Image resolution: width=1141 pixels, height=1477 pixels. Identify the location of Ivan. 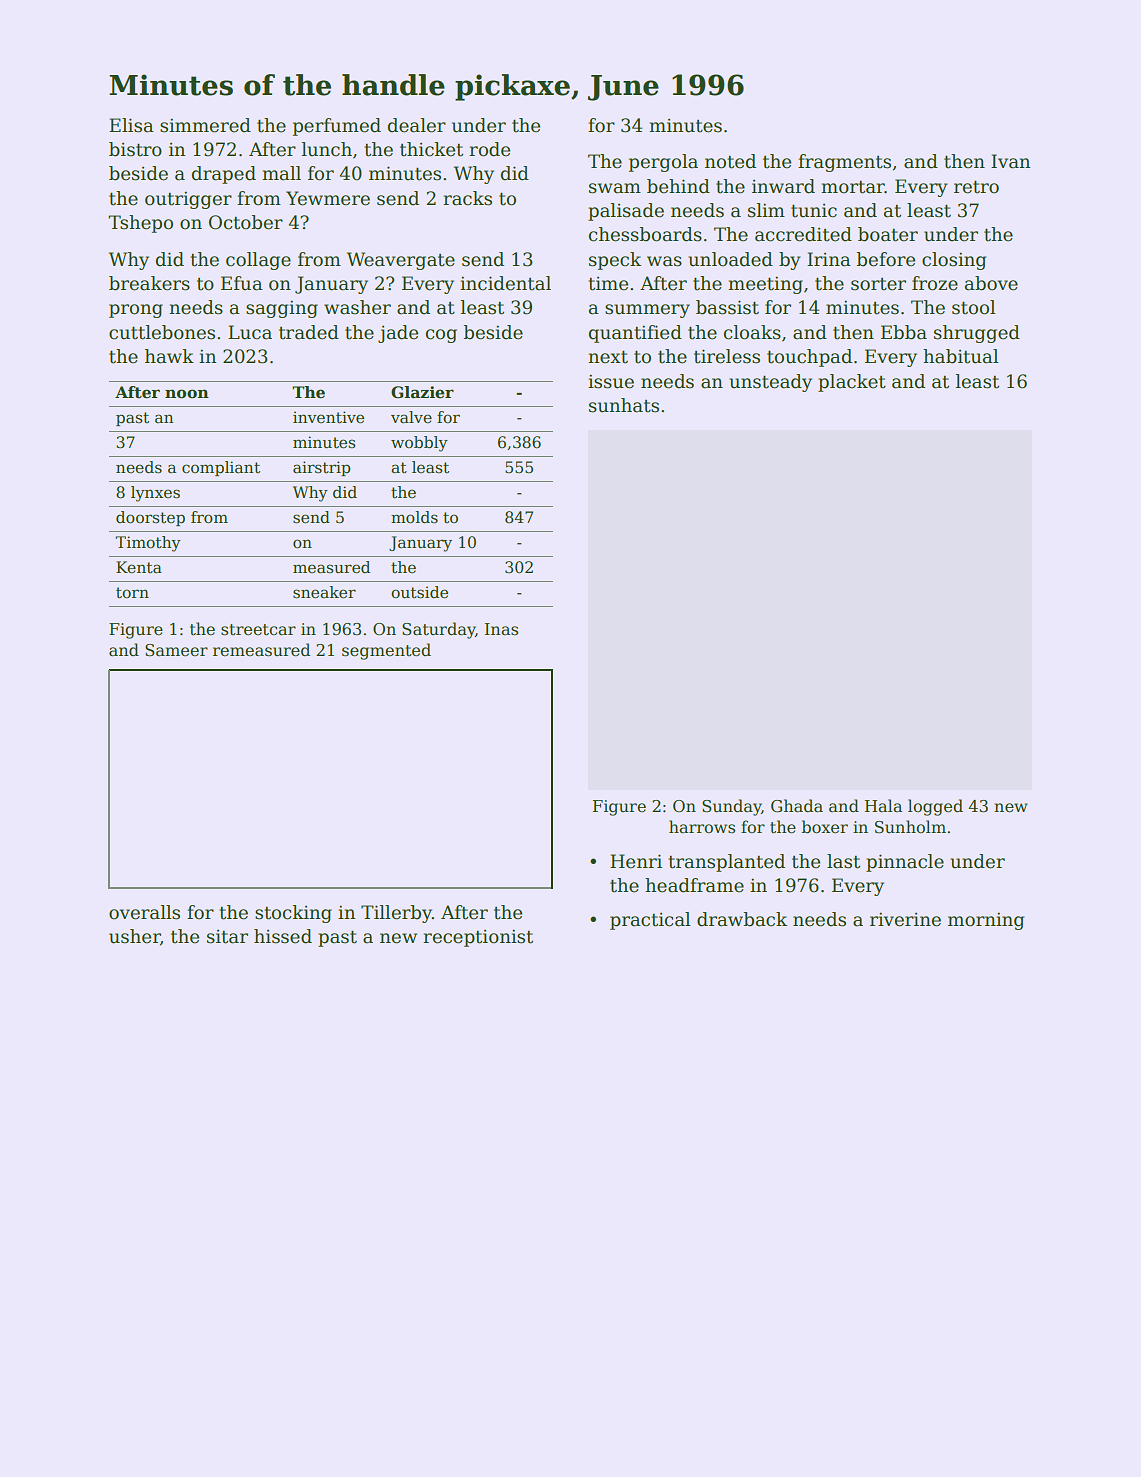
(1010, 161).
